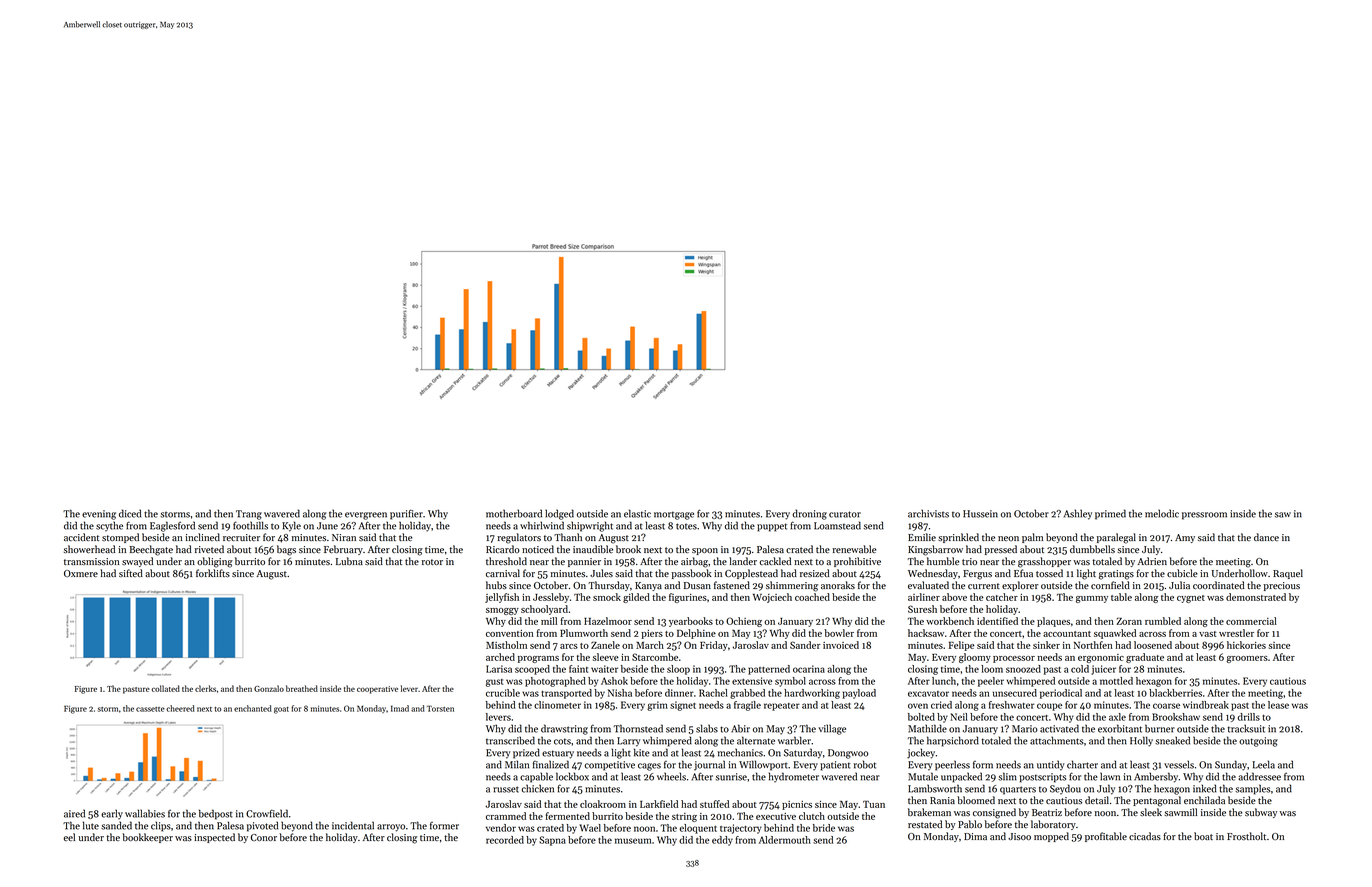 Image resolution: width=1372 pixels, height=887 pixels. I want to click on Efua, so click(1023, 573).
